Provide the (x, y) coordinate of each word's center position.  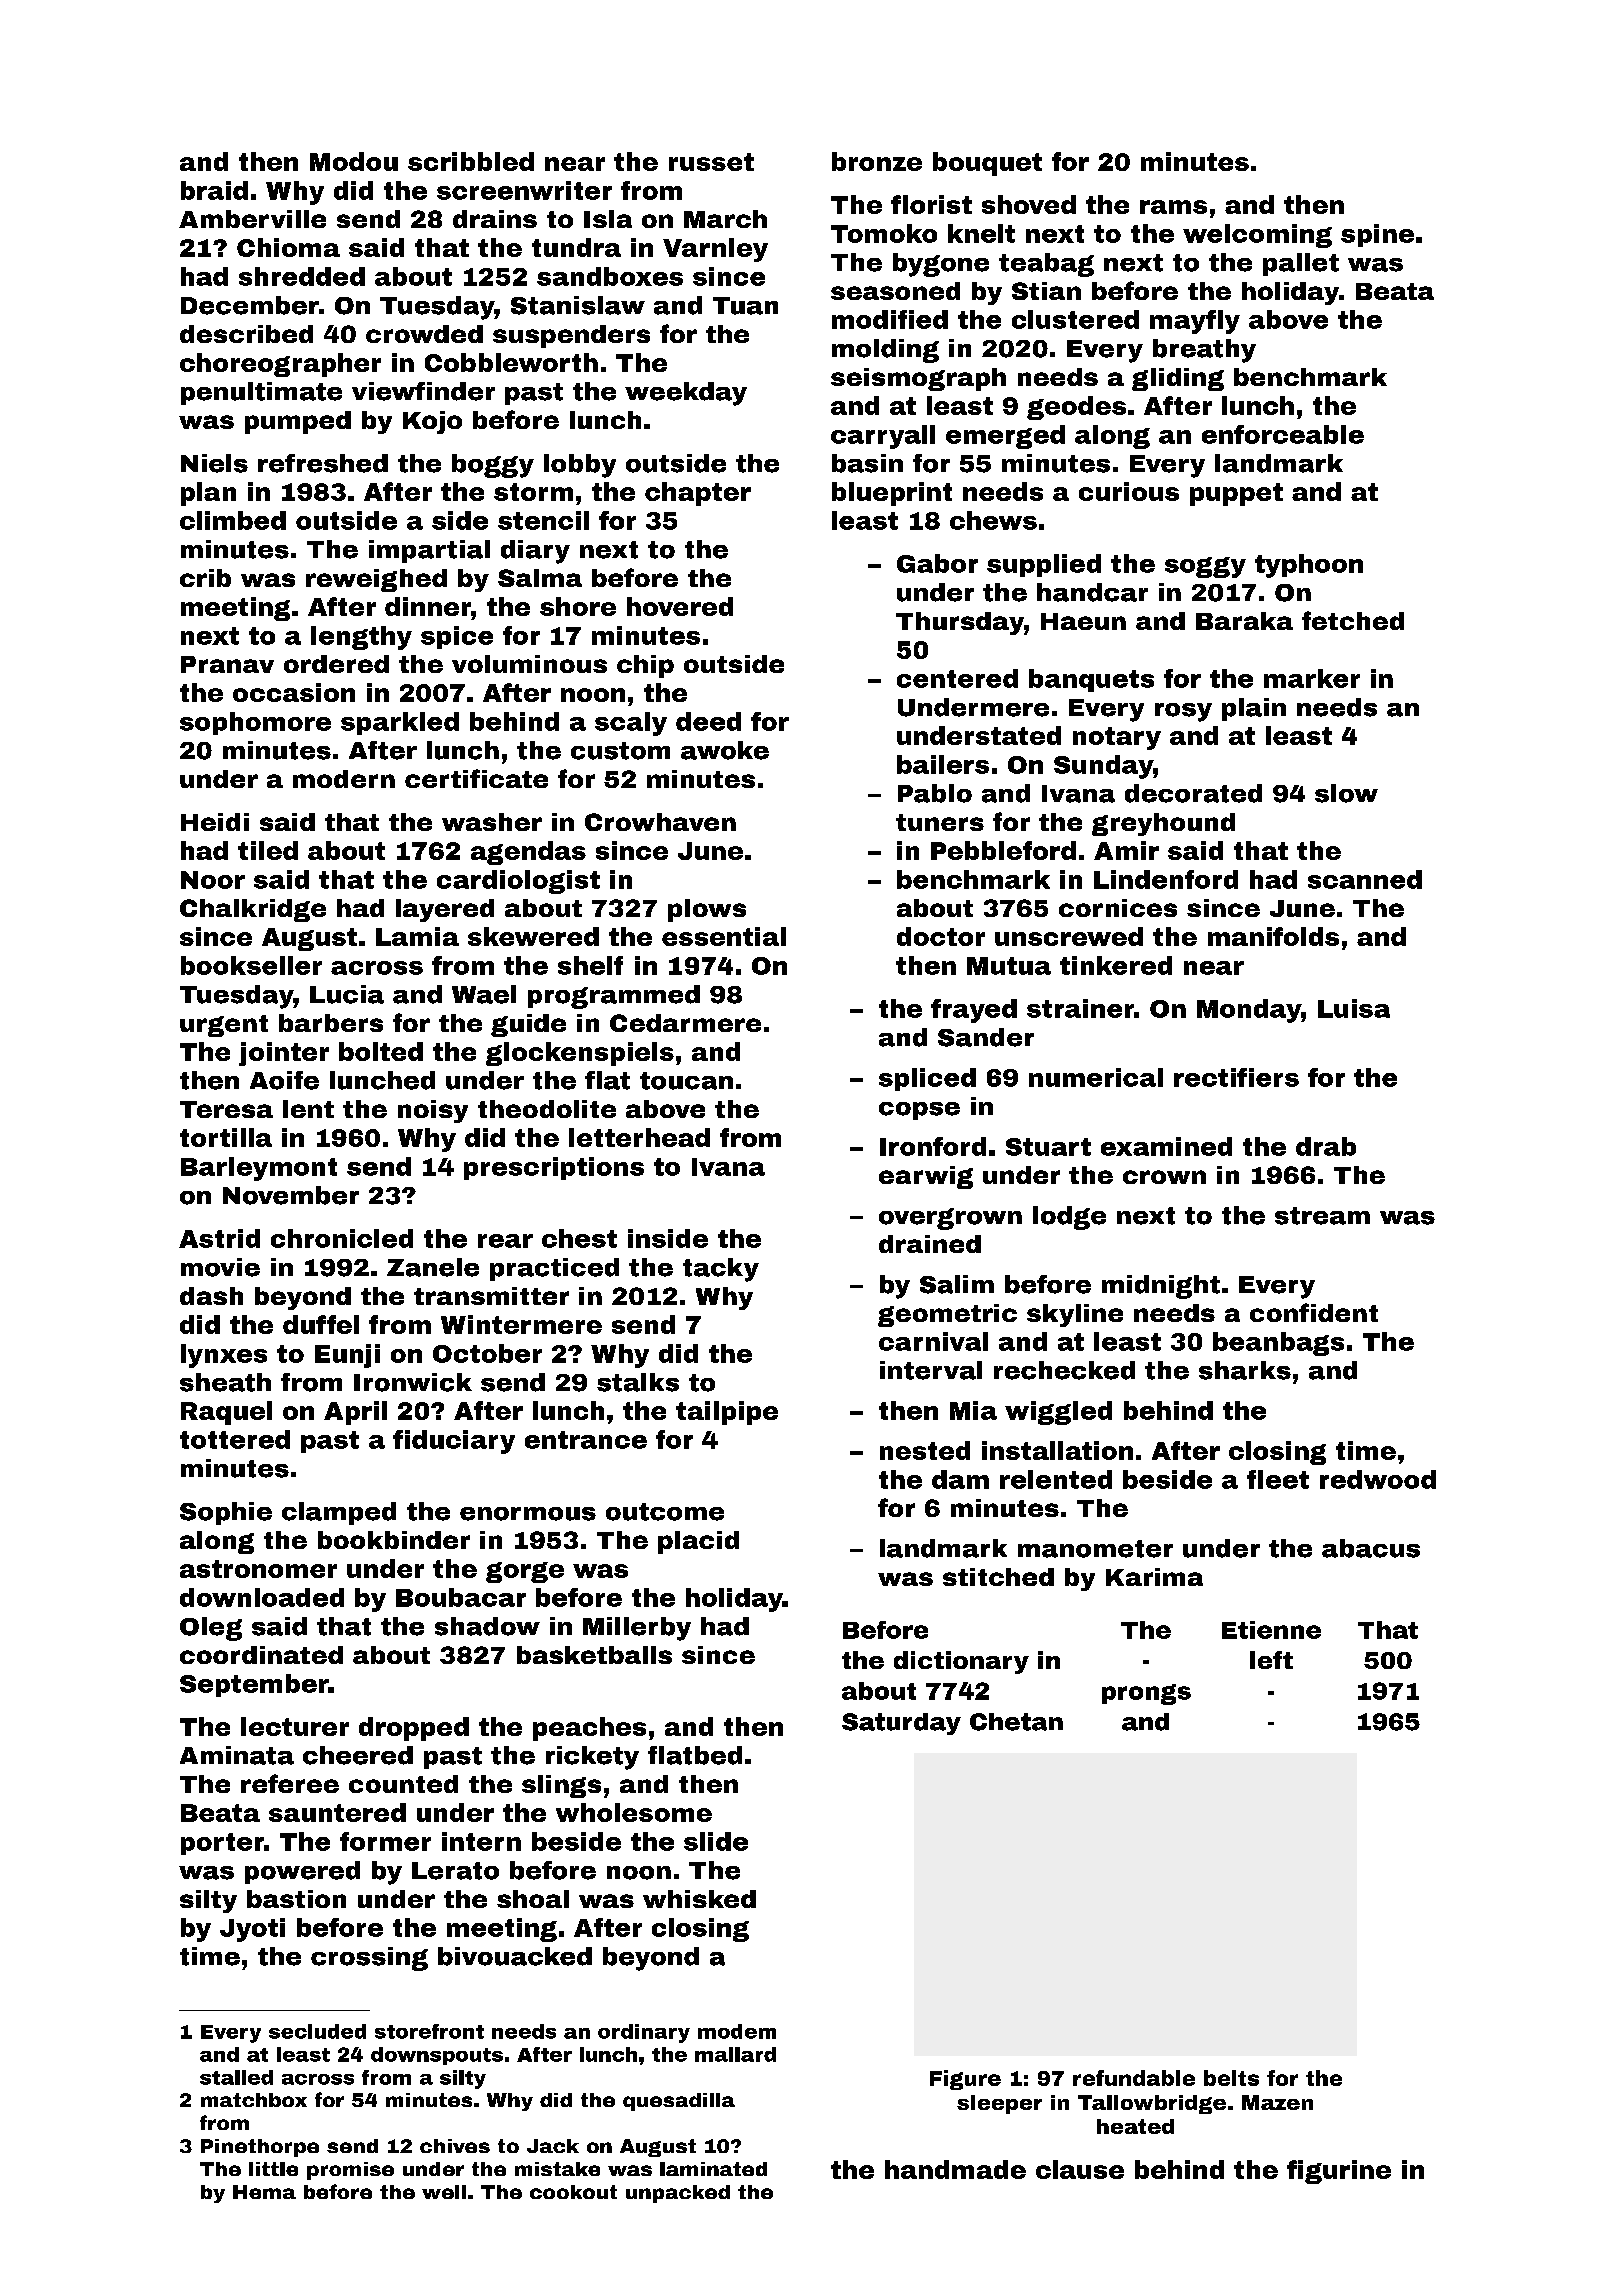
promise (350, 2171)
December (250, 305)
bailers (943, 764)
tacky (721, 1270)
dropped (414, 1729)
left (1271, 1660)
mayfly (1195, 322)
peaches (589, 1729)
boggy (493, 466)
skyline (1075, 1315)
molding (885, 351)
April (355, 1413)
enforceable (1283, 434)
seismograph (918, 379)
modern (344, 779)
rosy (1183, 712)
